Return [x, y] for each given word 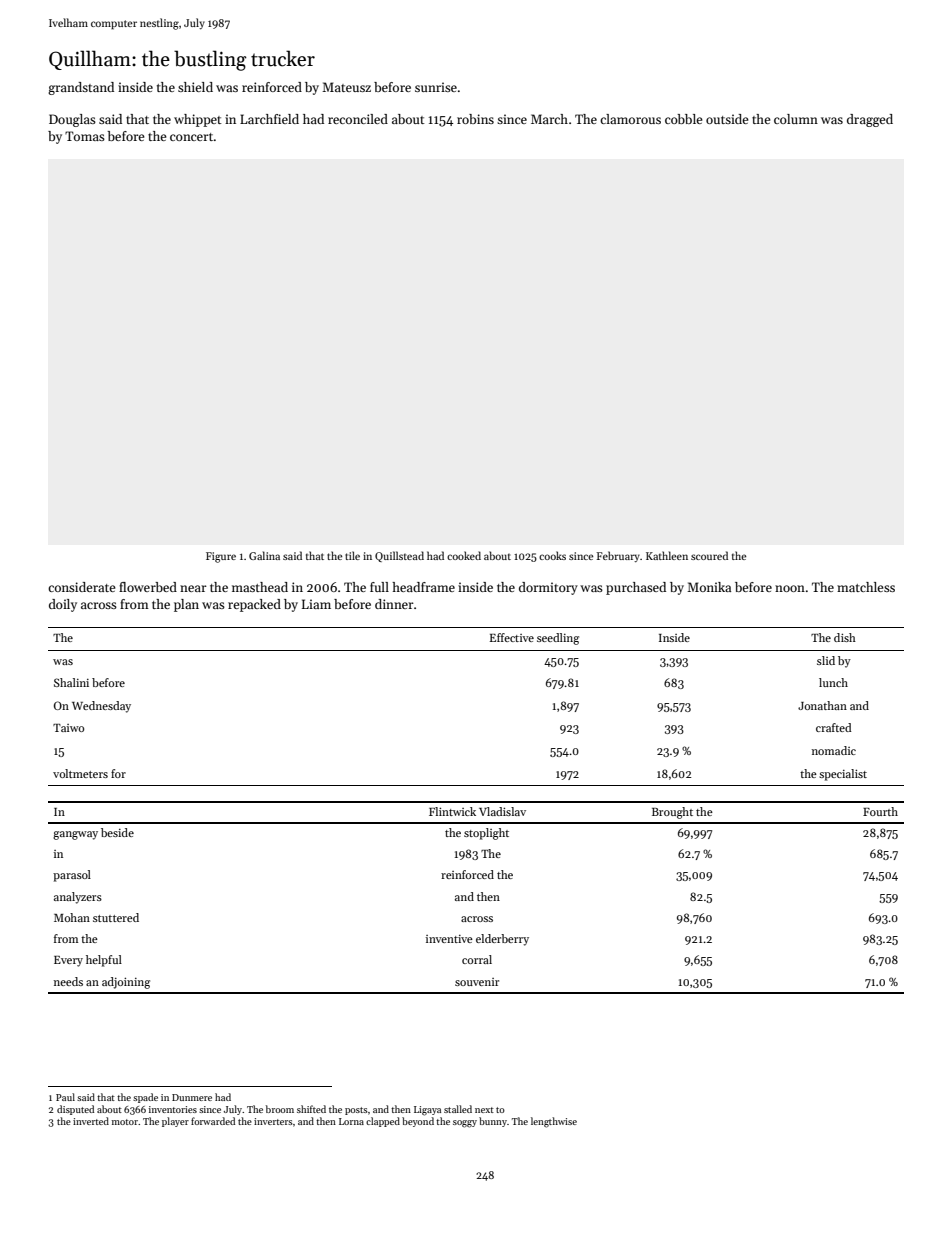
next [484, 1110]
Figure [221, 557]
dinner [394, 604]
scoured [709, 555]
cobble [684, 119]
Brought [672, 813]
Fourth [880, 811]
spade [145, 1098]
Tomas [85, 136]
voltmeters [80, 773]
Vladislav [502, 811]
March [549, 119]
